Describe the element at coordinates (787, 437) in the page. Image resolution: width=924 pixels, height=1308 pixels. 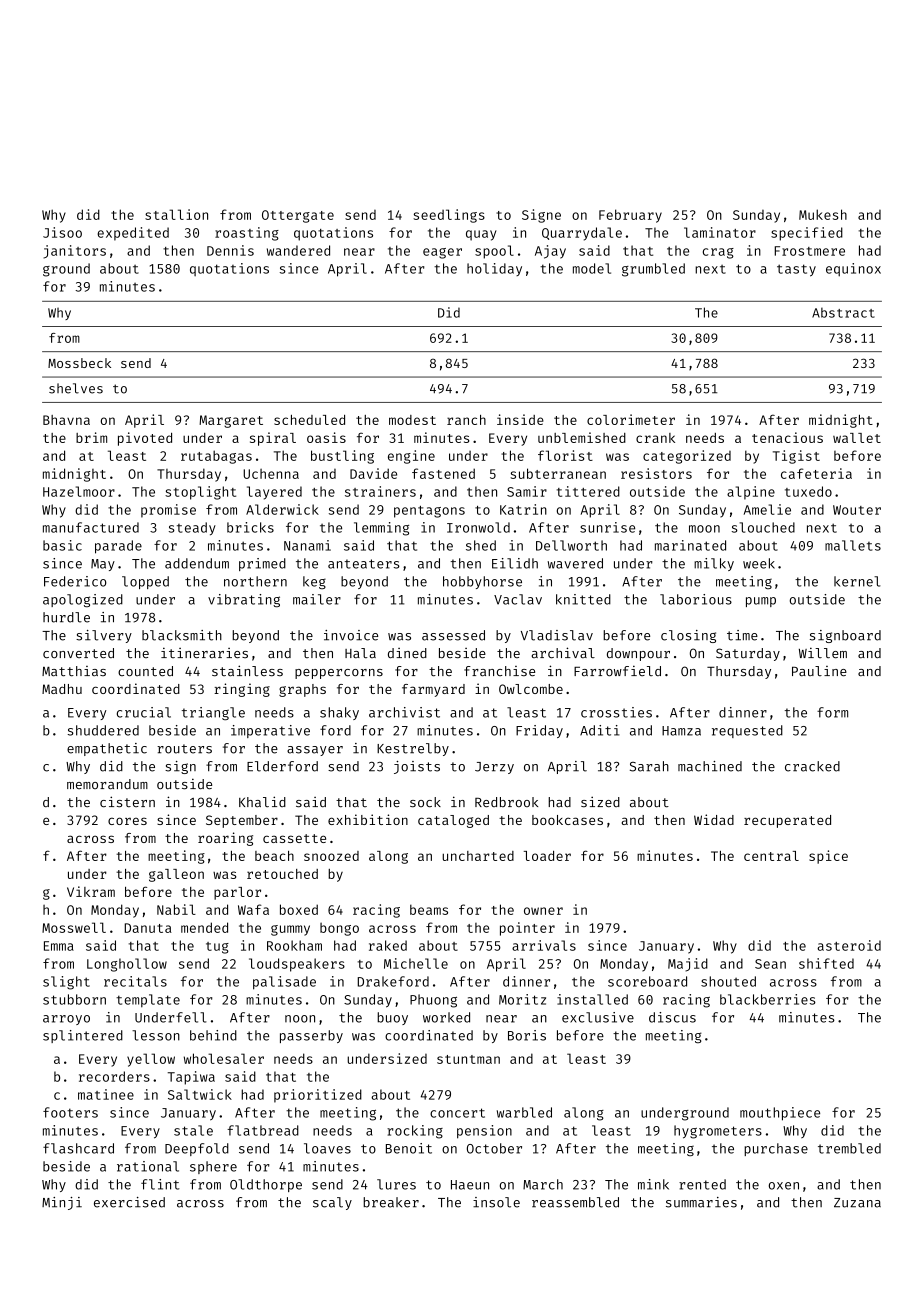
I see `tenacious` at that location.
